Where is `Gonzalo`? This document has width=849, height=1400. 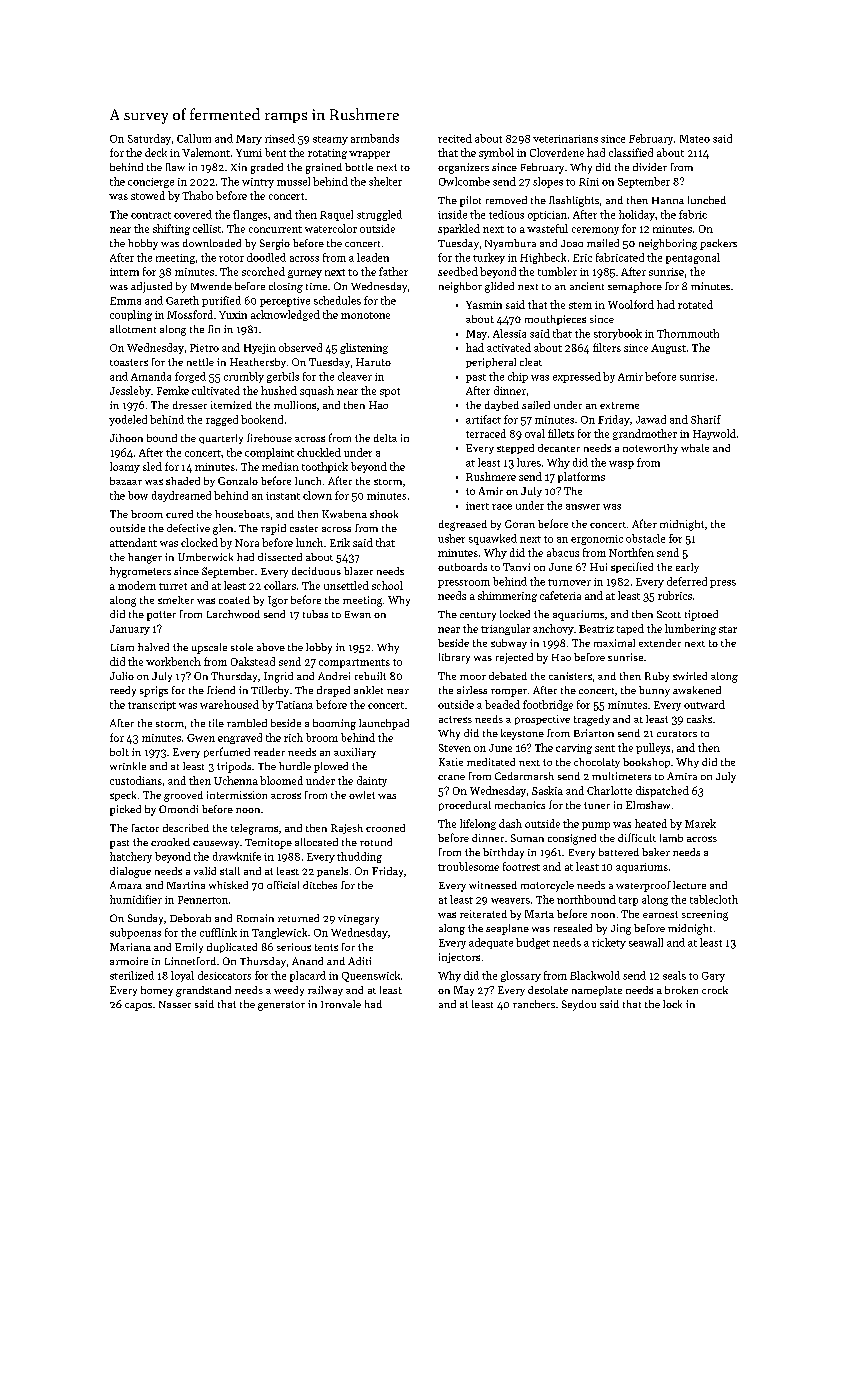 Gonzalo is located at coordinates (238, 481).
